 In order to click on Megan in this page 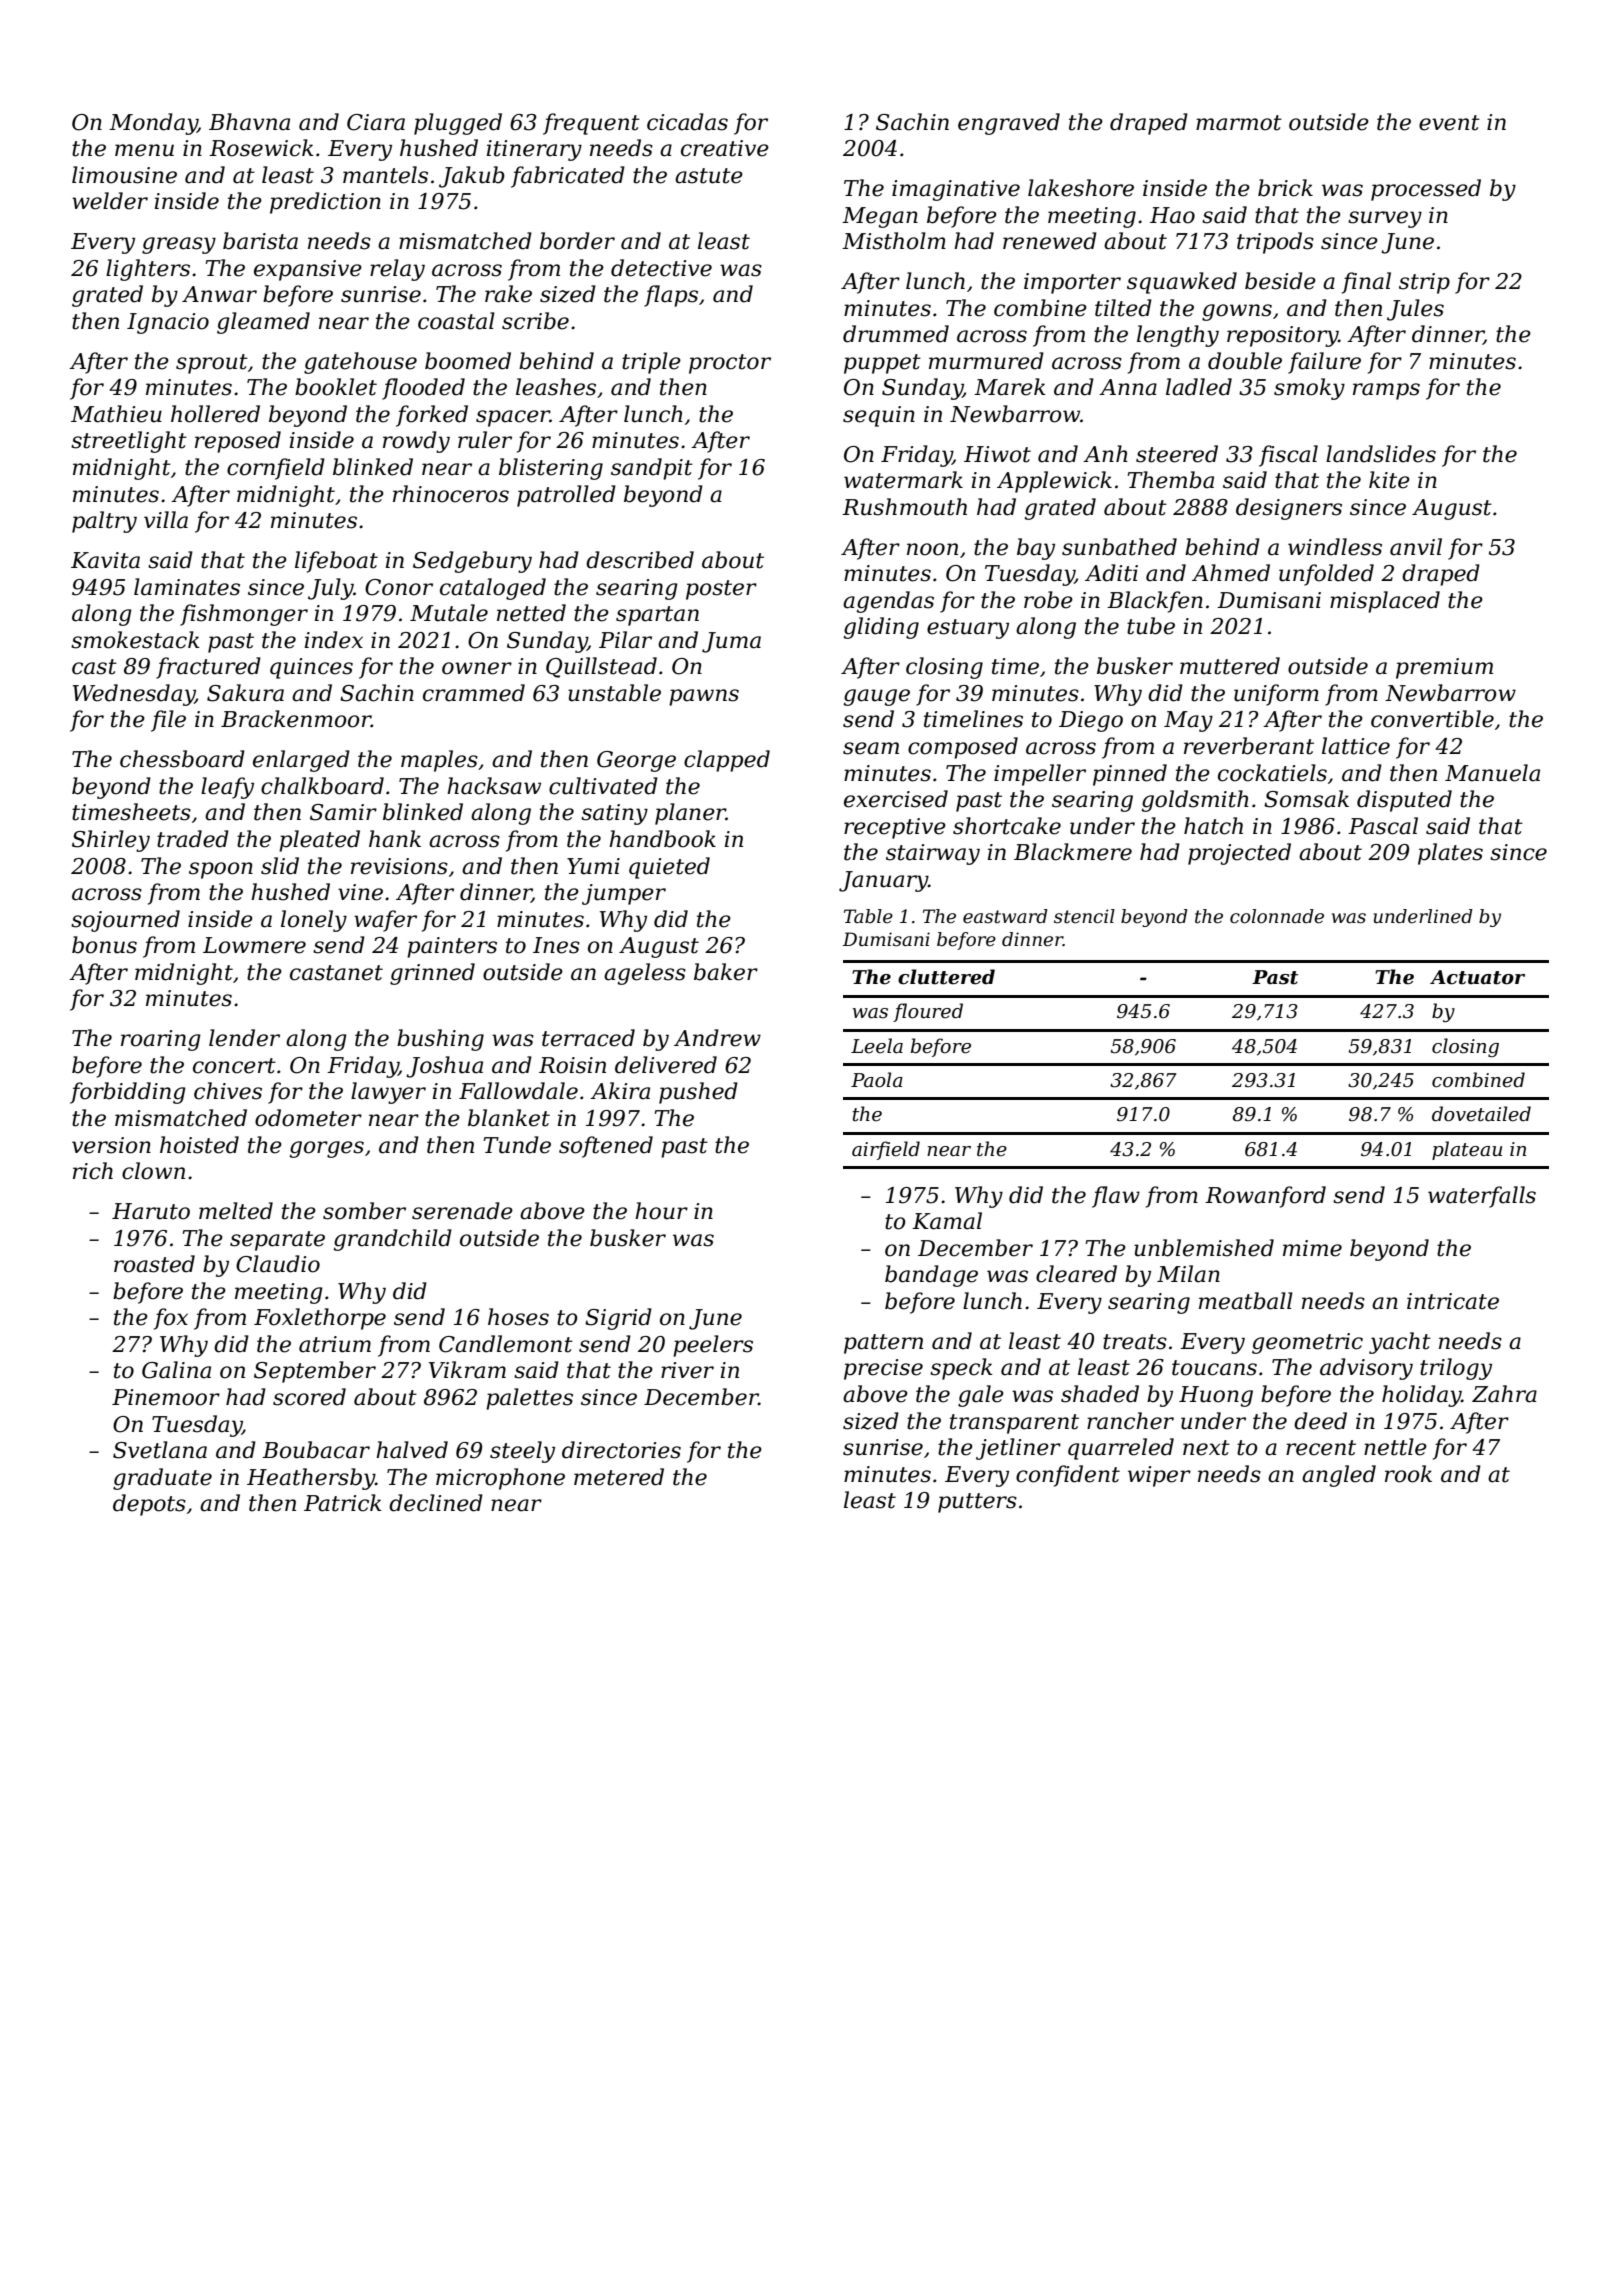, I will do `click(880, 217)`.
